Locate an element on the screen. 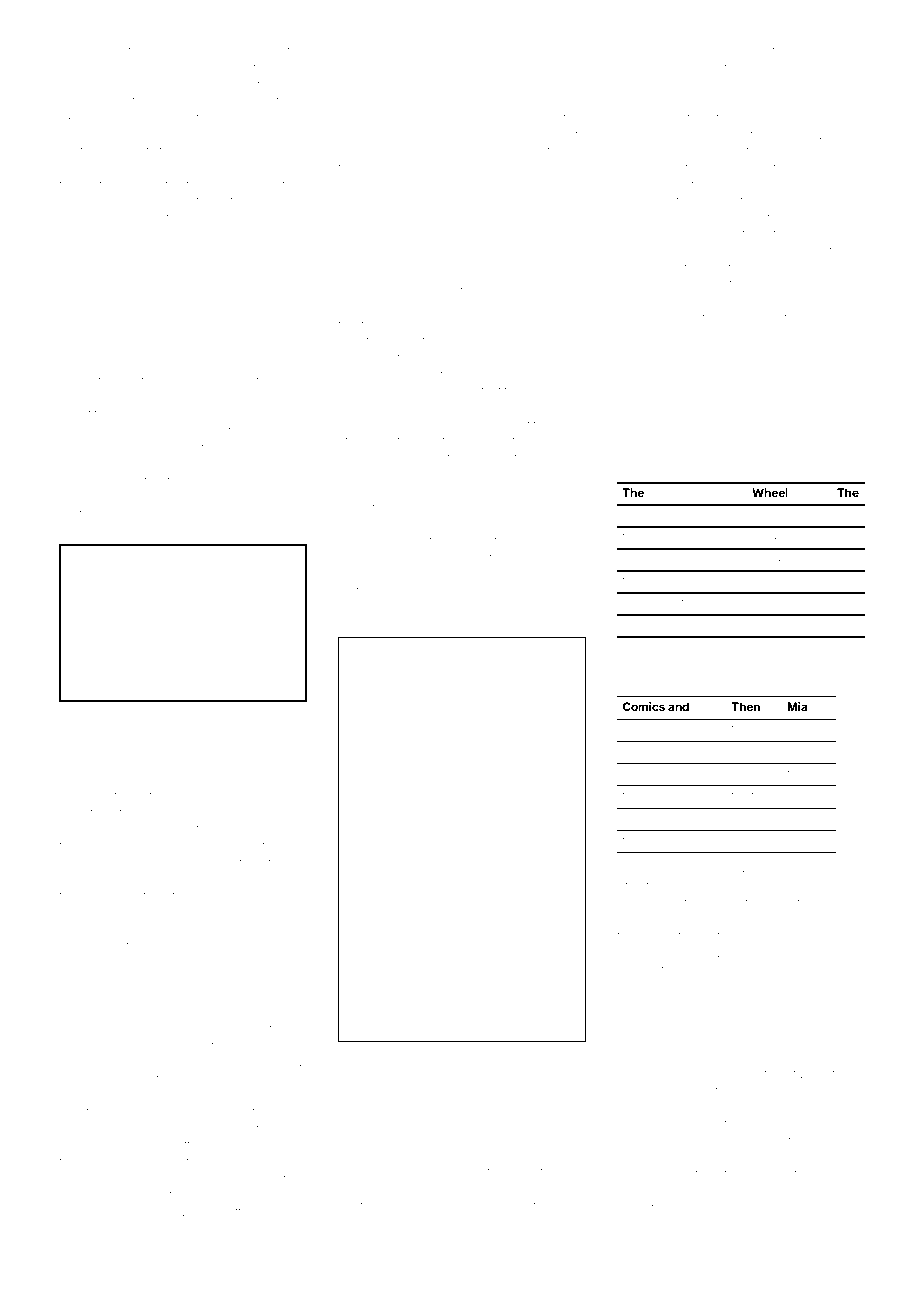 The image size is (924, 1308). Cian is located at coordinates (544, 307).
